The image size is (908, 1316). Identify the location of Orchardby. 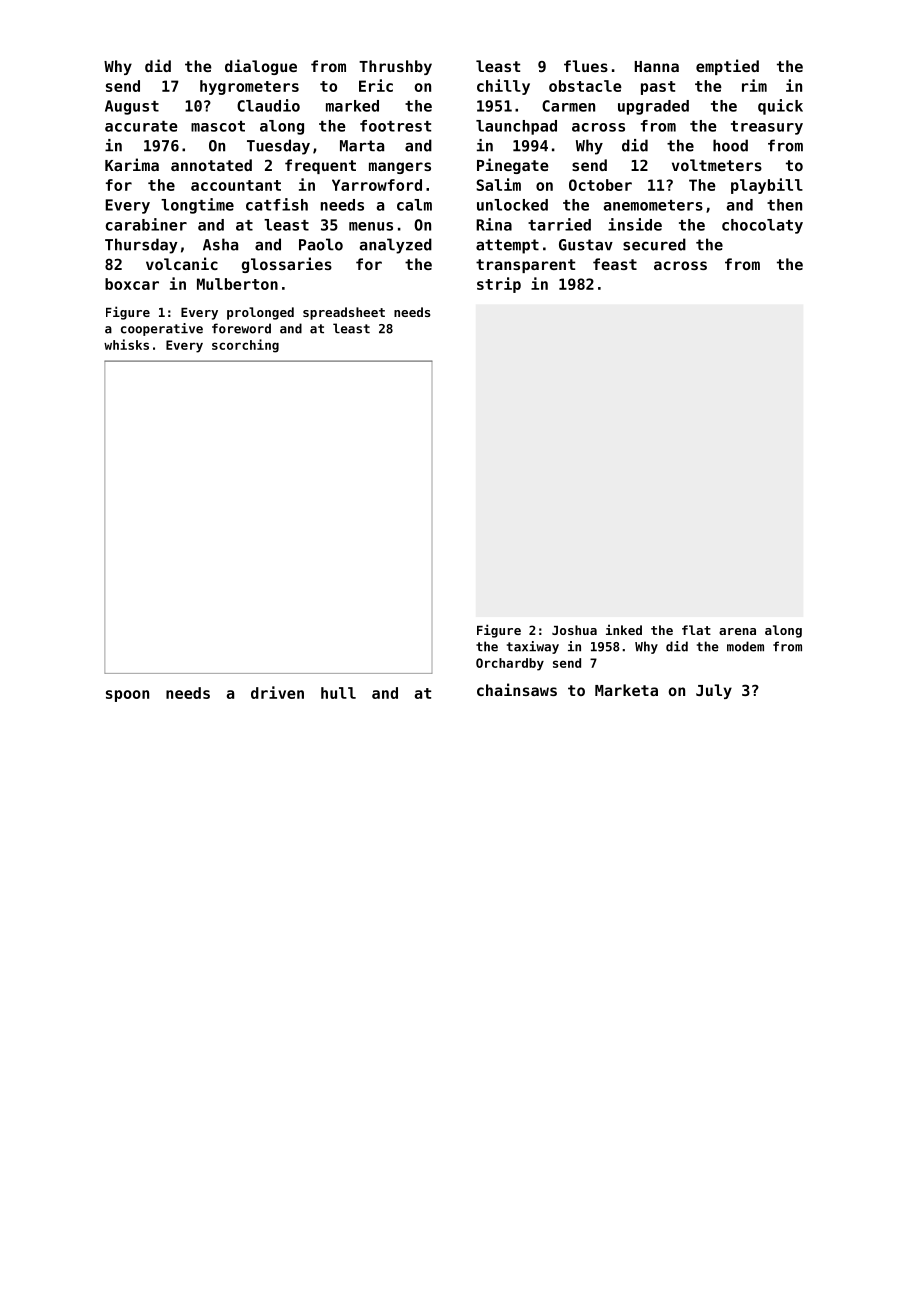
(510, 664).
